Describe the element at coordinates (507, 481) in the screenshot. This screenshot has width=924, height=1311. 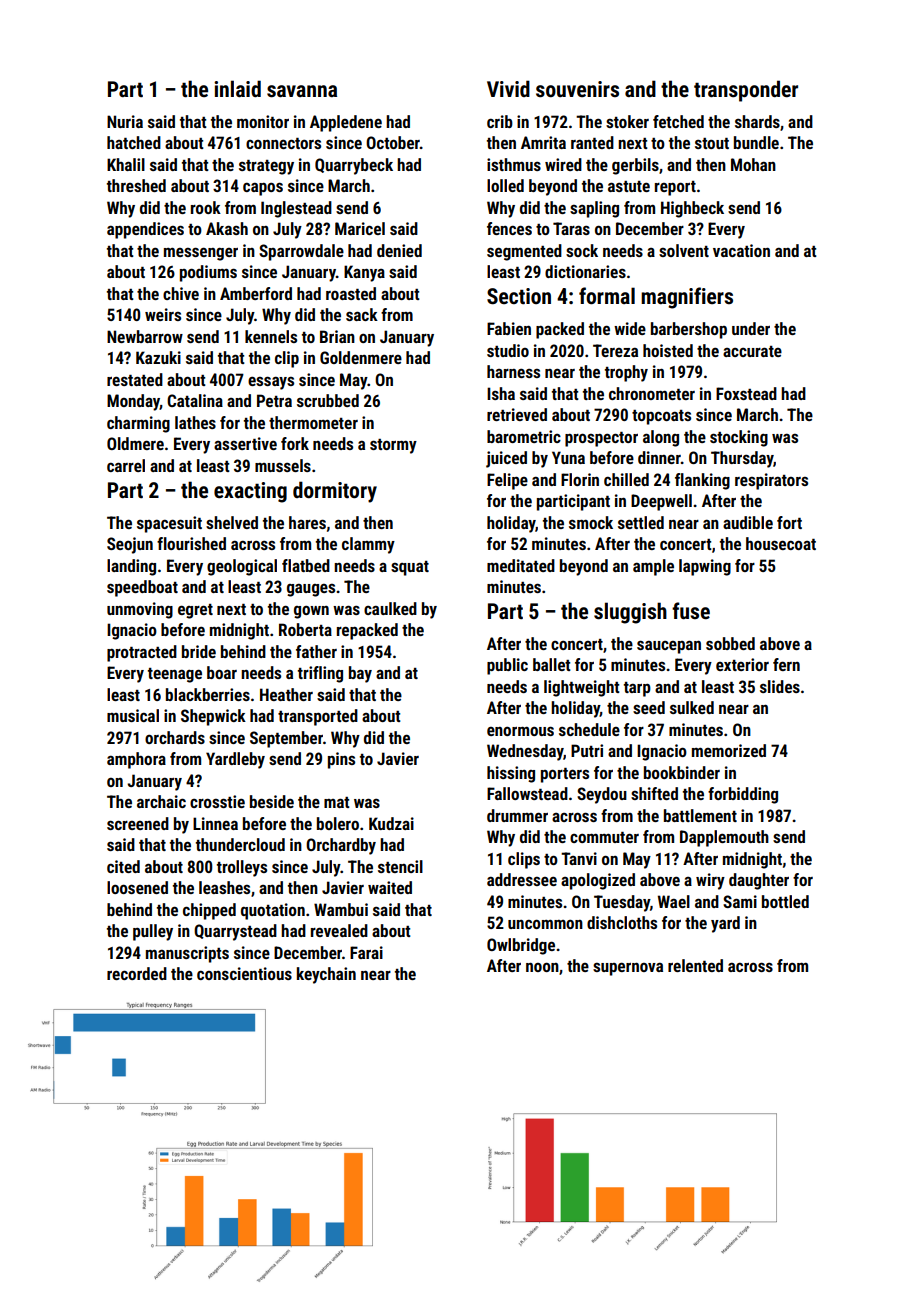
I see `Felipe` at that location.
